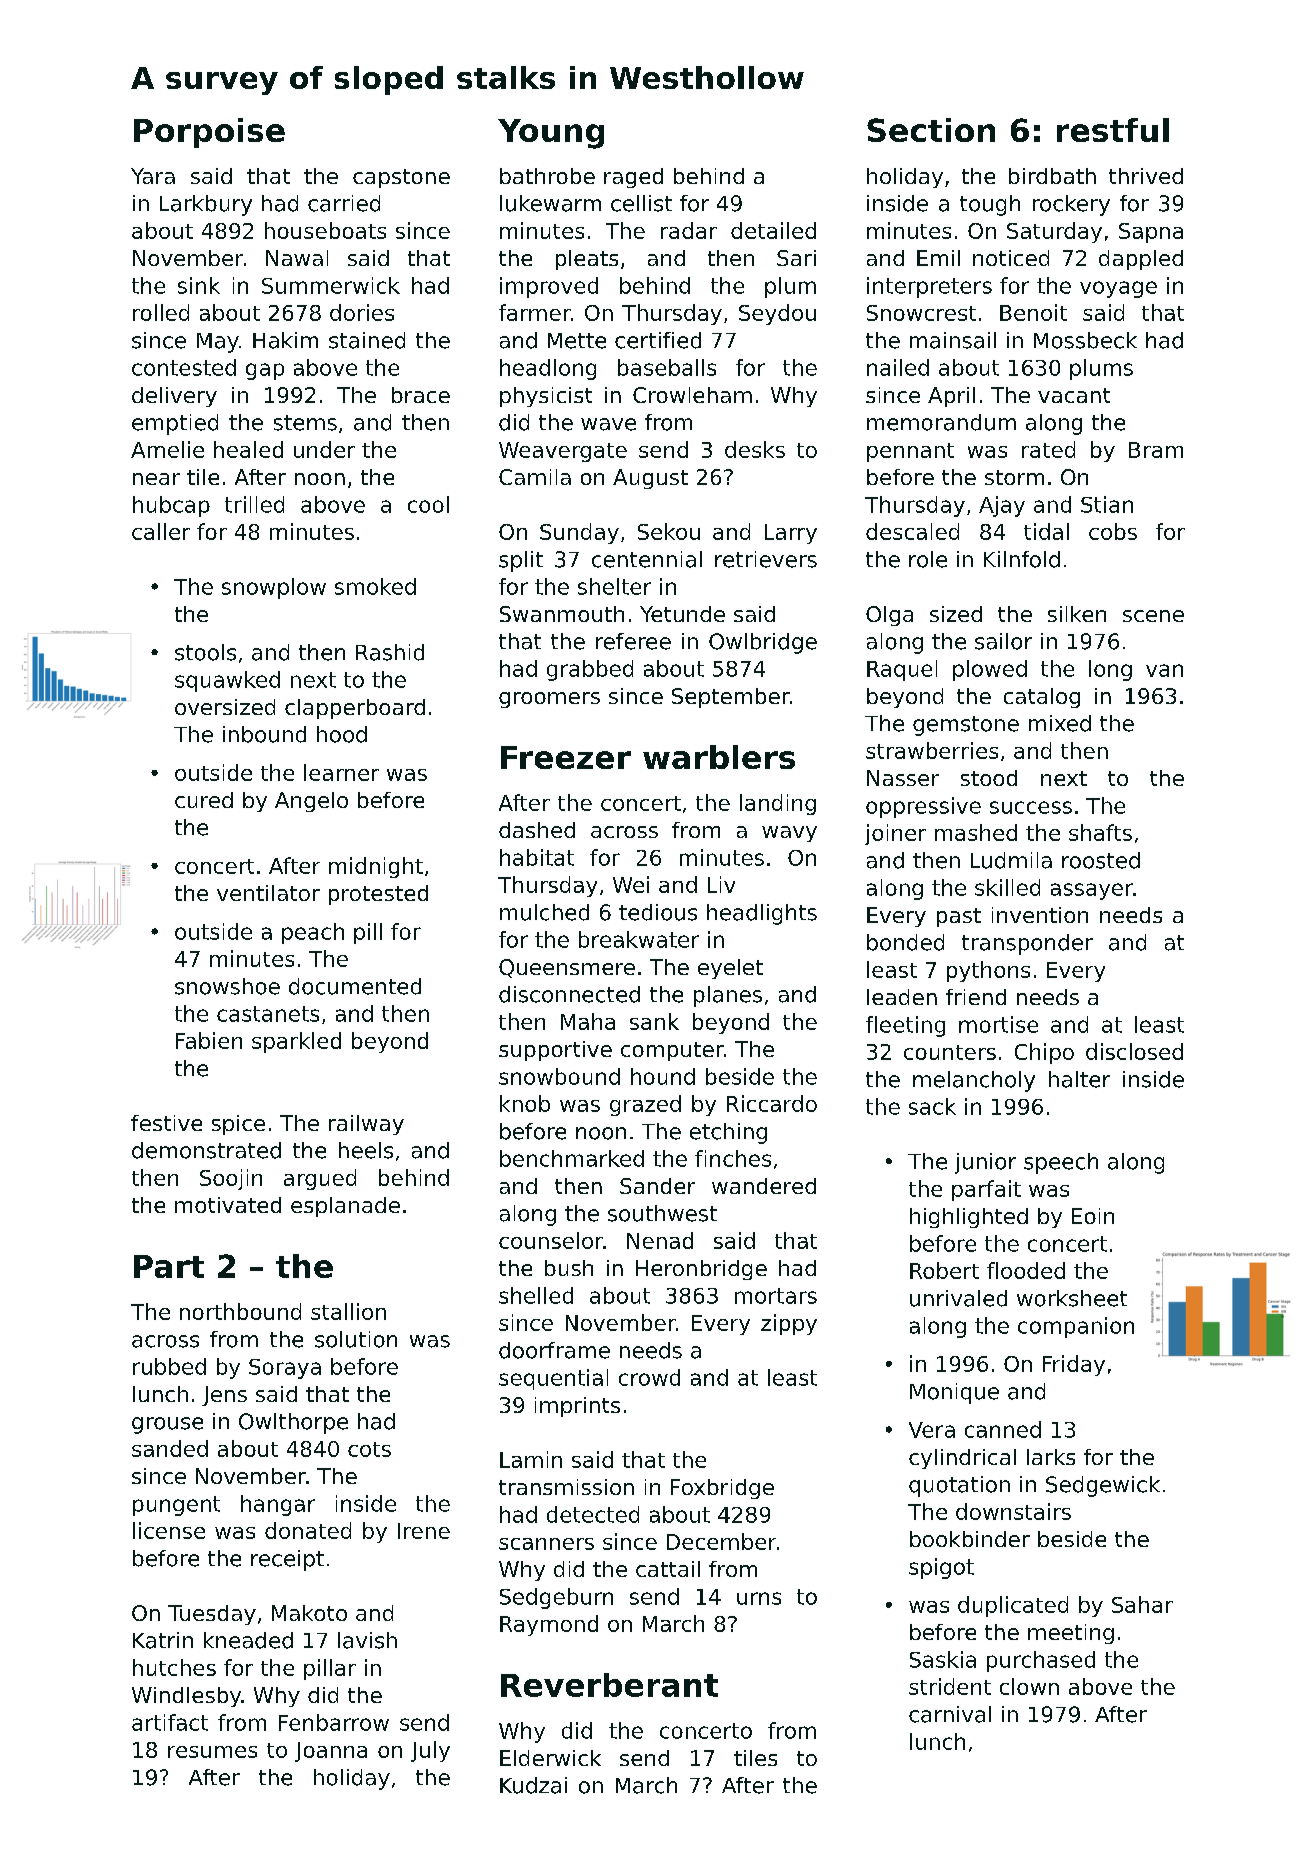 The image size is (1316, 1861). I want to click on Seydou, so click(777, 314).
